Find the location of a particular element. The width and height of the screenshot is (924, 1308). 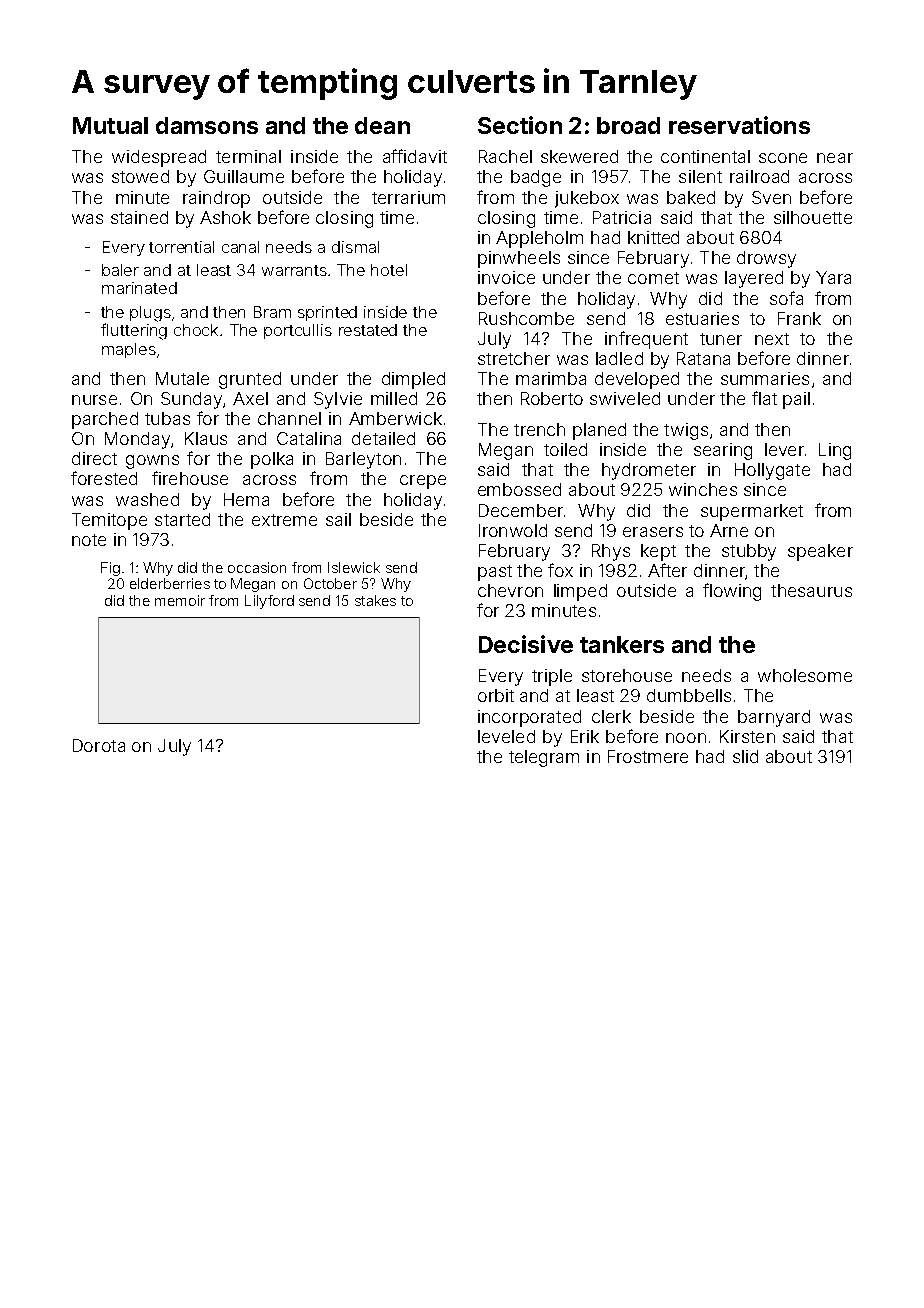

Temitope is located at coordinates (109, 521).
